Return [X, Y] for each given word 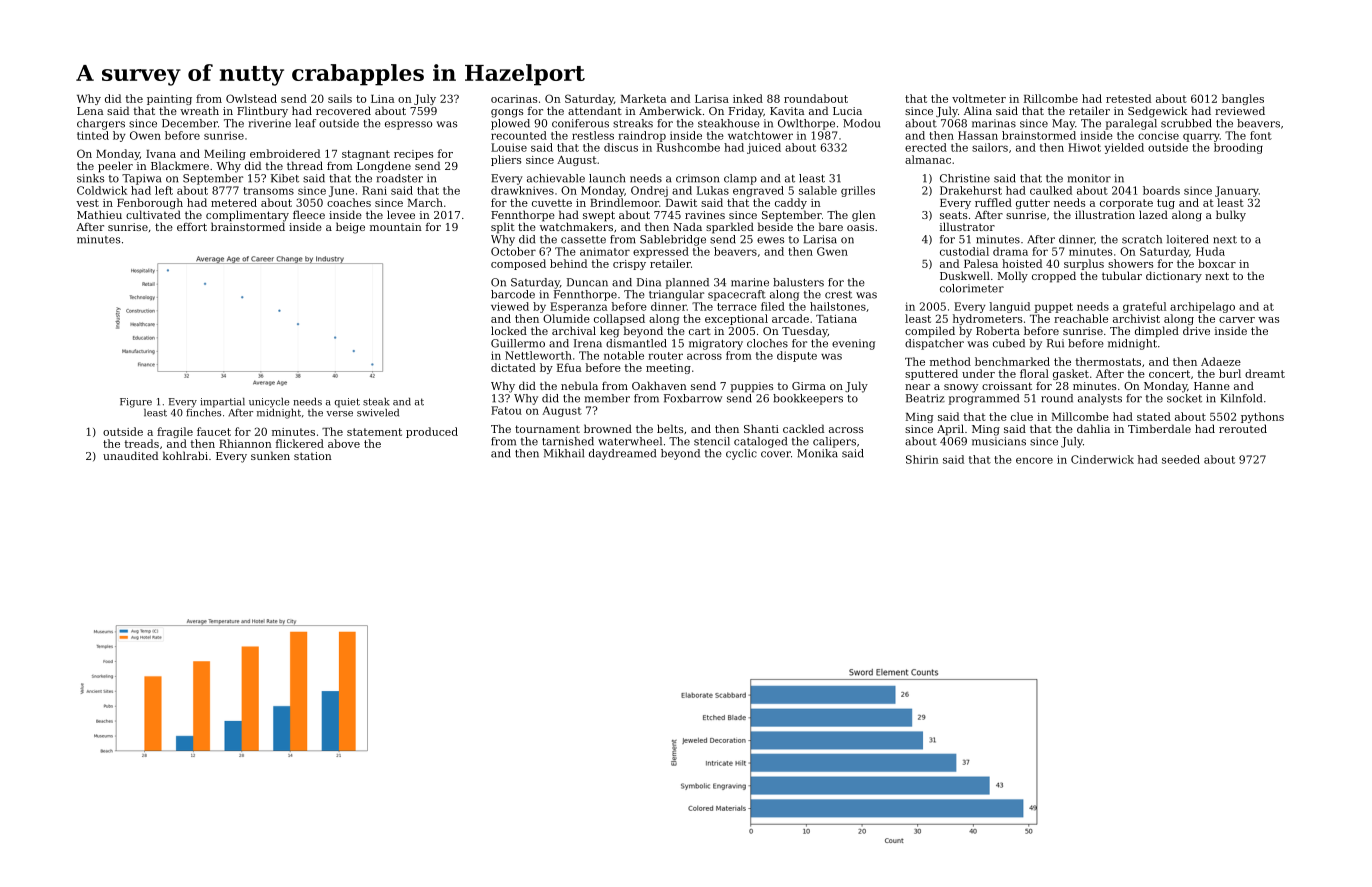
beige [350, 228]
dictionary [1174, 277]
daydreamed [622, 454]
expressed [661, 252]
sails [340, 98]
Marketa [644, 98]
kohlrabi [185, 455]
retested [1128, 98]
